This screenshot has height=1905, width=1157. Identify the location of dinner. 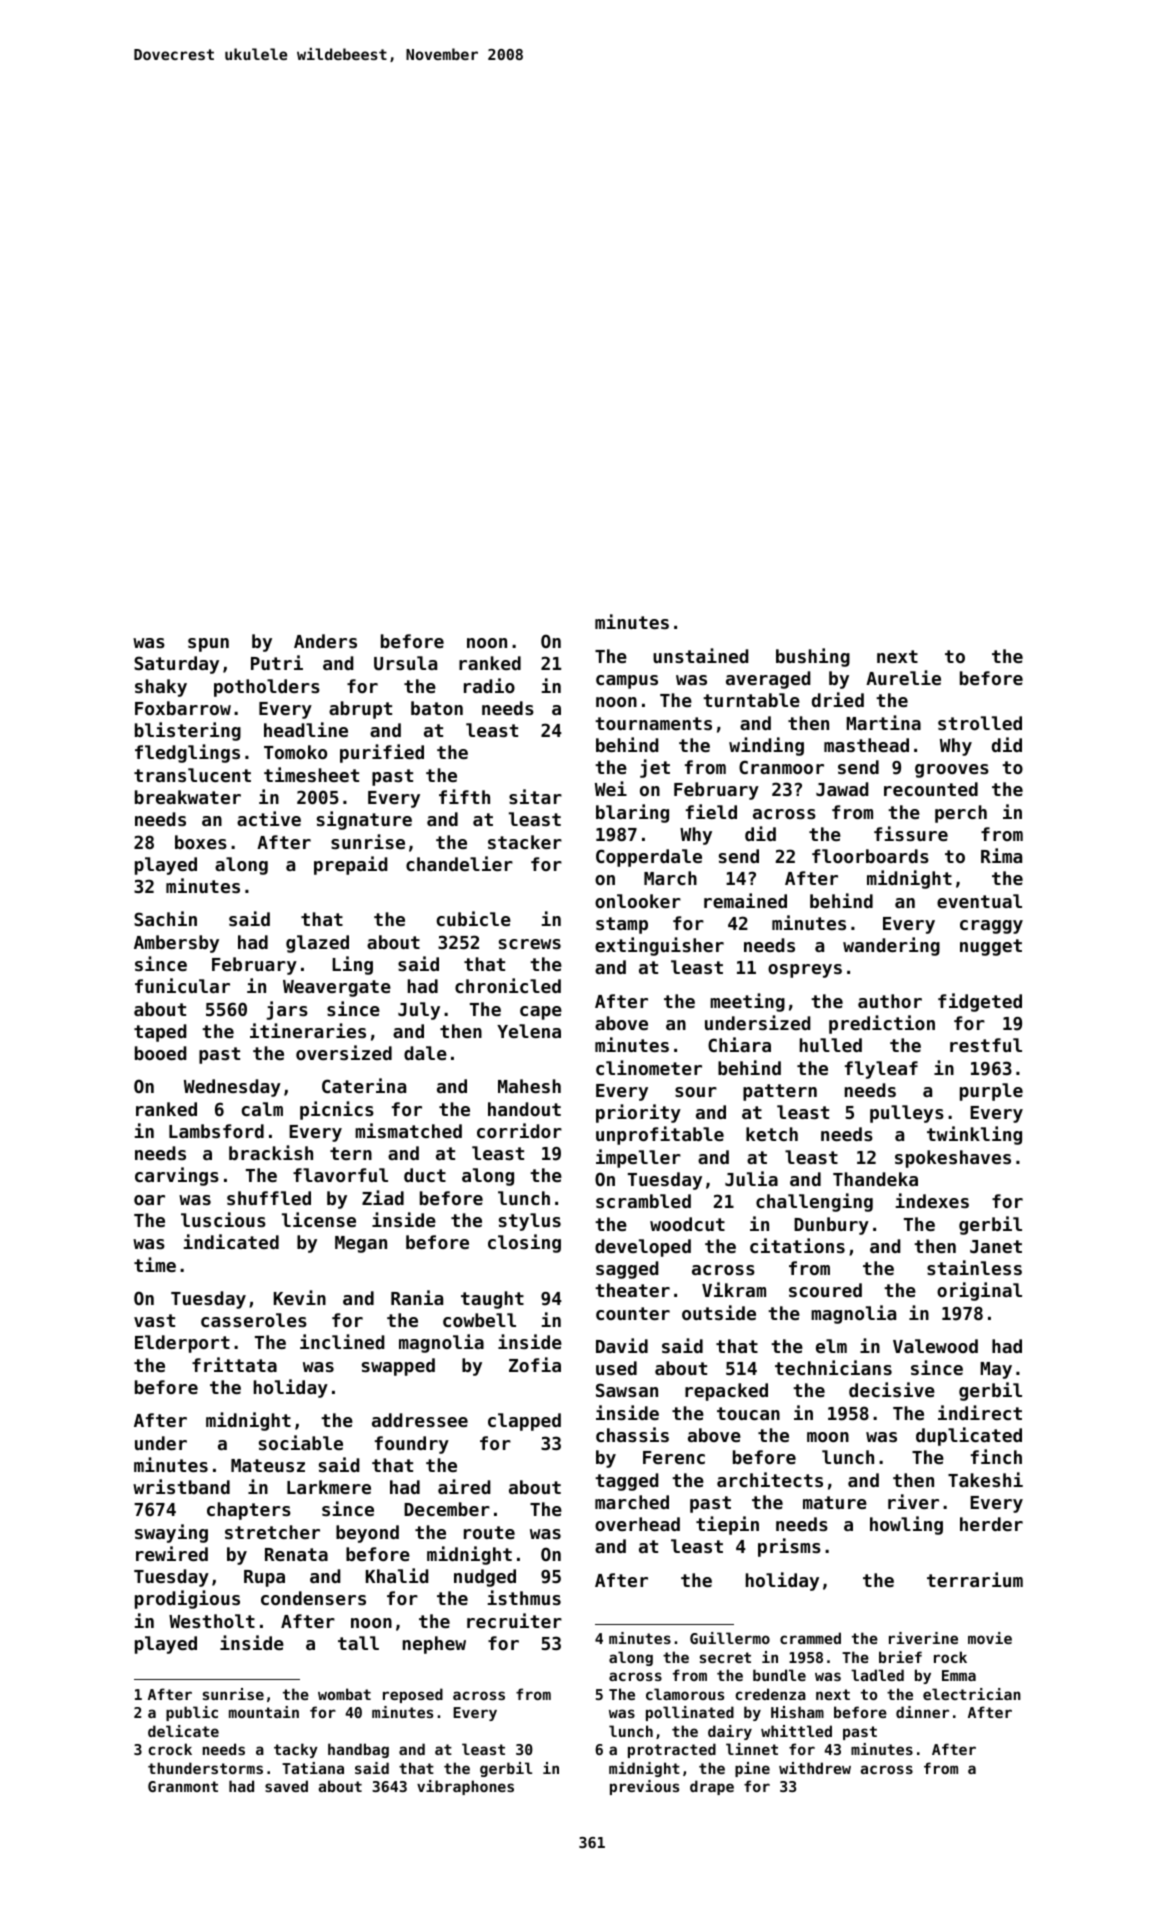
(922, 1712).
